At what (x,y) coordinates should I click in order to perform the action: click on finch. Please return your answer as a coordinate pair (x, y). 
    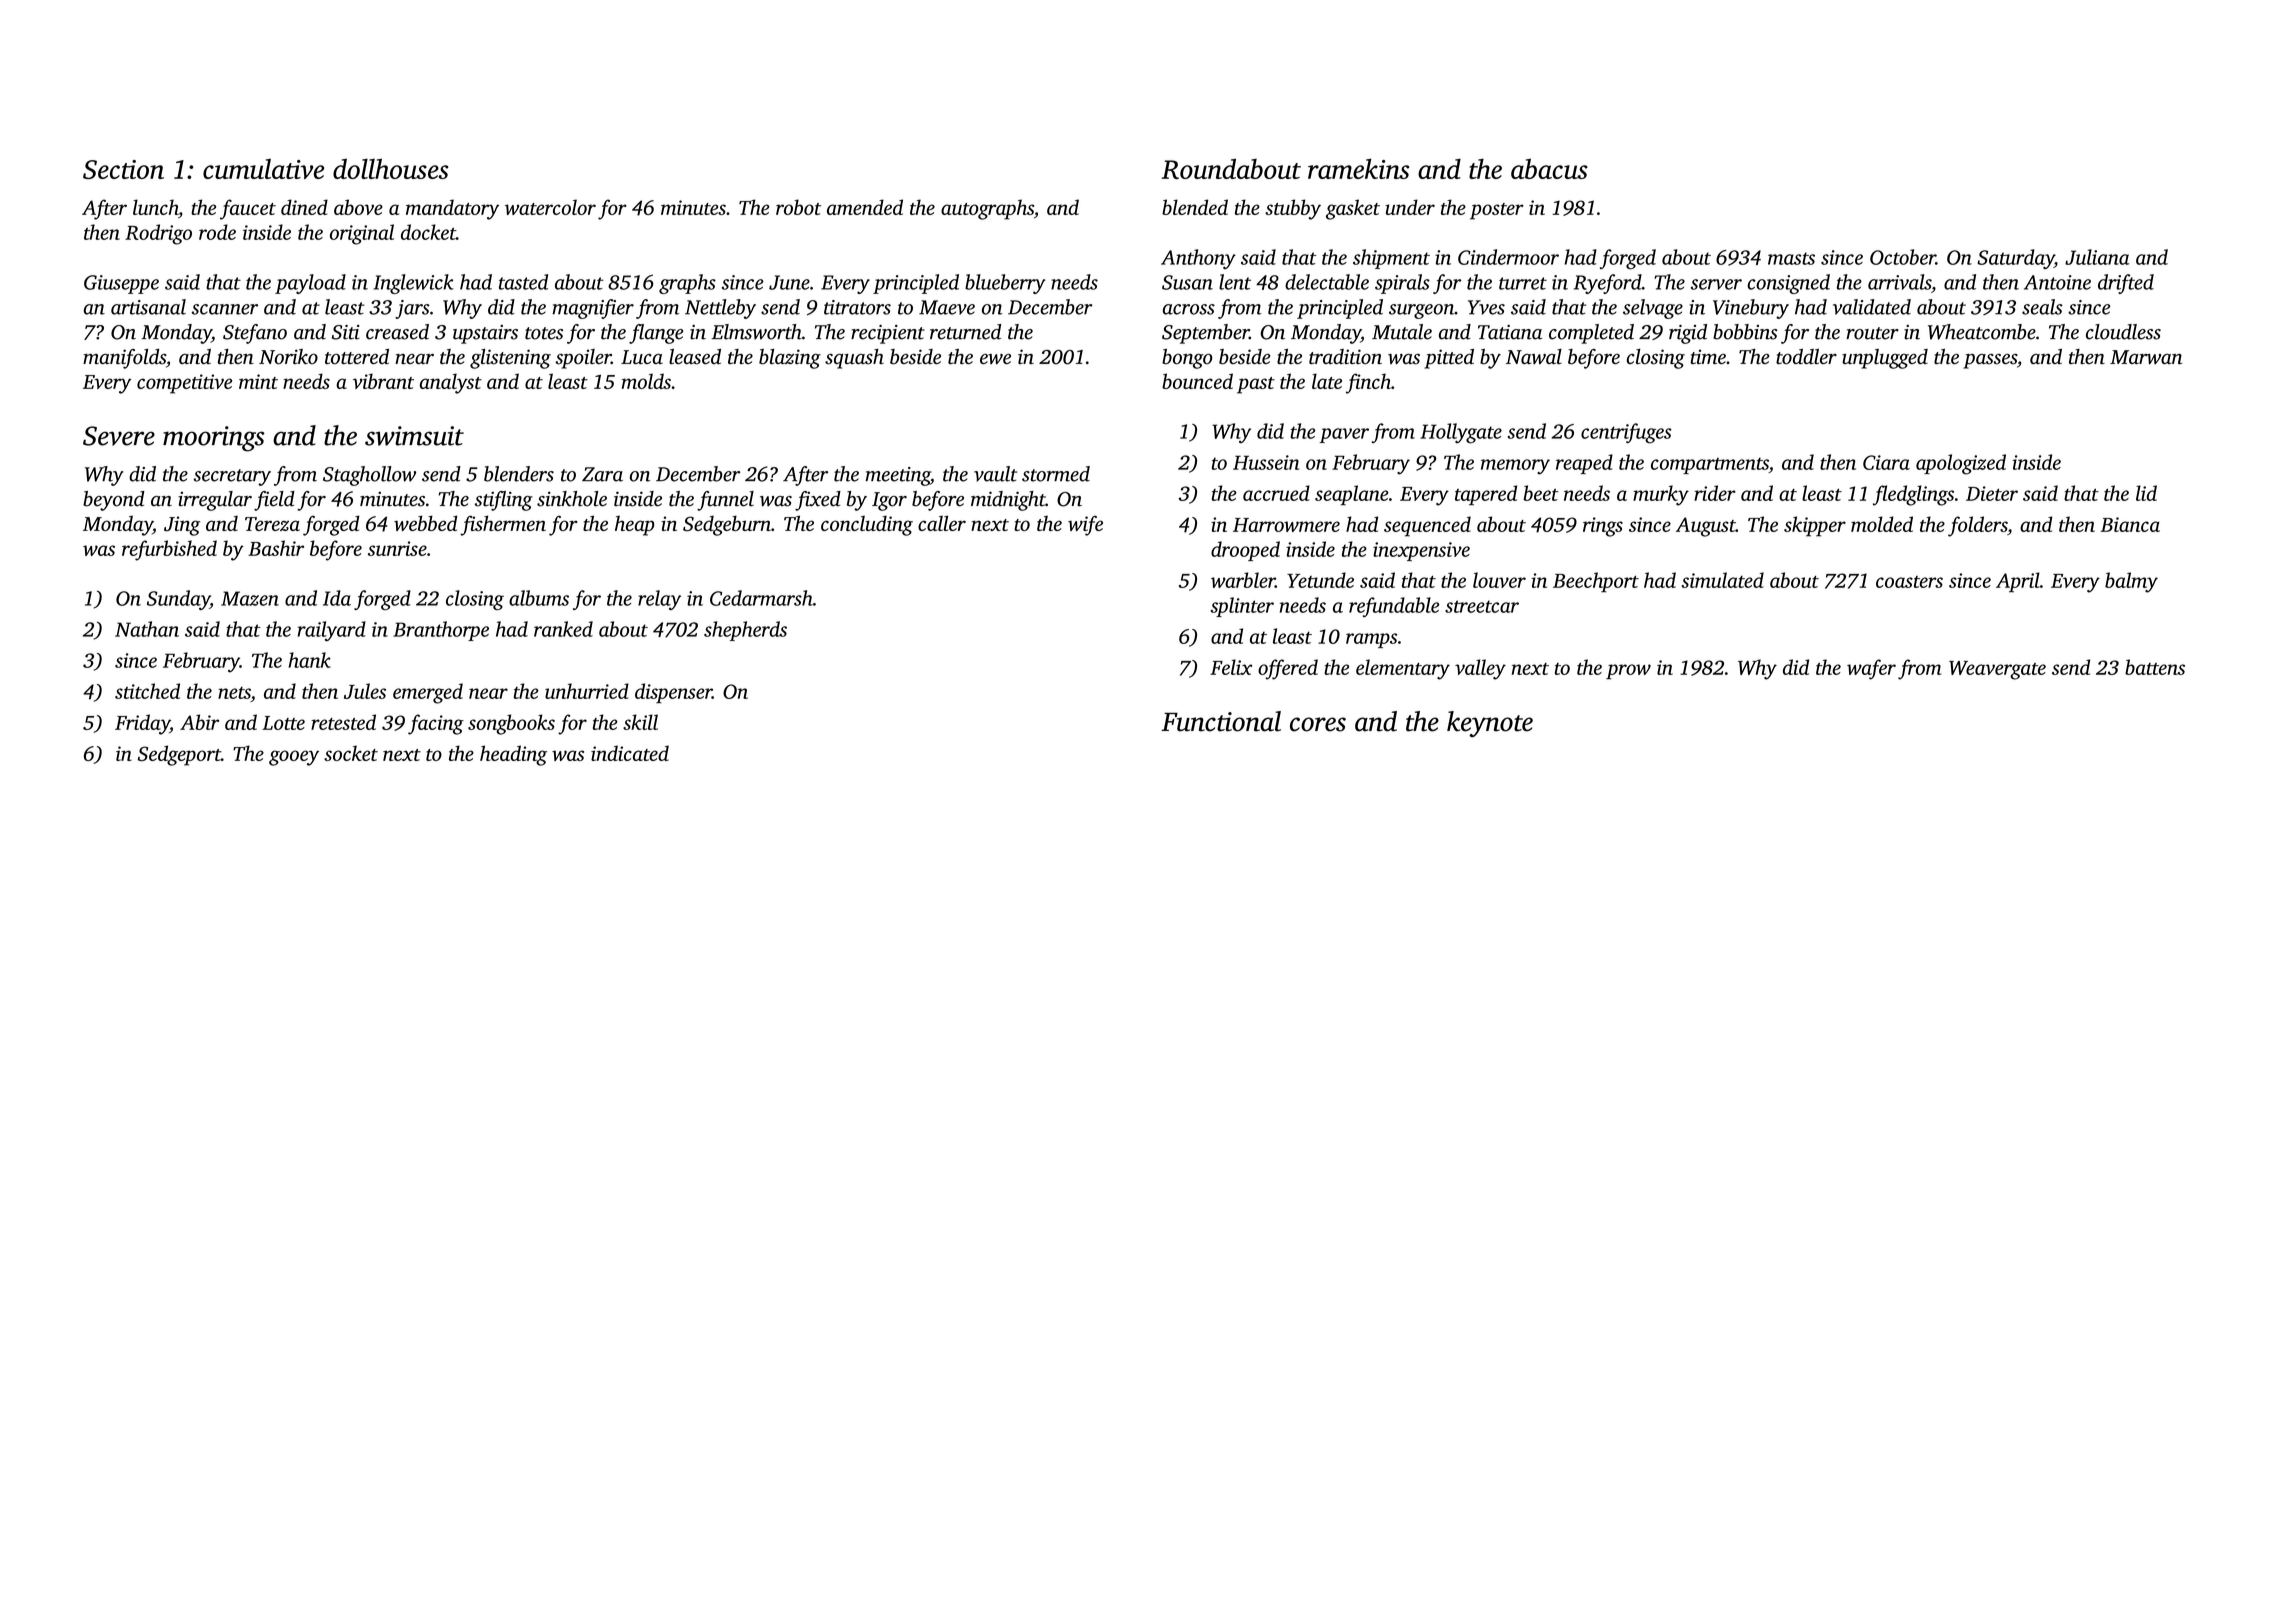
    Looking at the image, I should click on (1368, 383).
